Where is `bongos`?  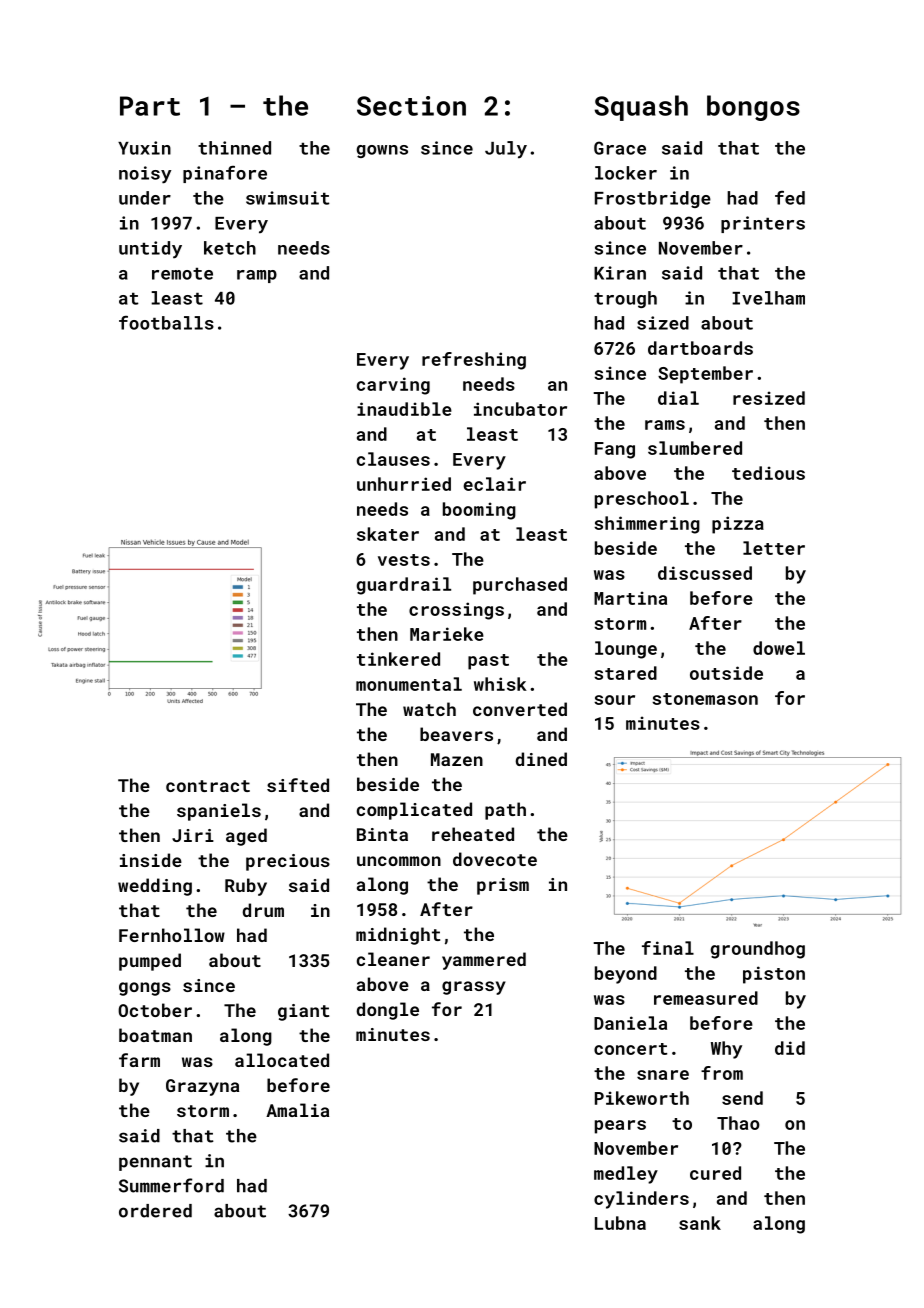
bongos is located at coordinates (753, 108).
